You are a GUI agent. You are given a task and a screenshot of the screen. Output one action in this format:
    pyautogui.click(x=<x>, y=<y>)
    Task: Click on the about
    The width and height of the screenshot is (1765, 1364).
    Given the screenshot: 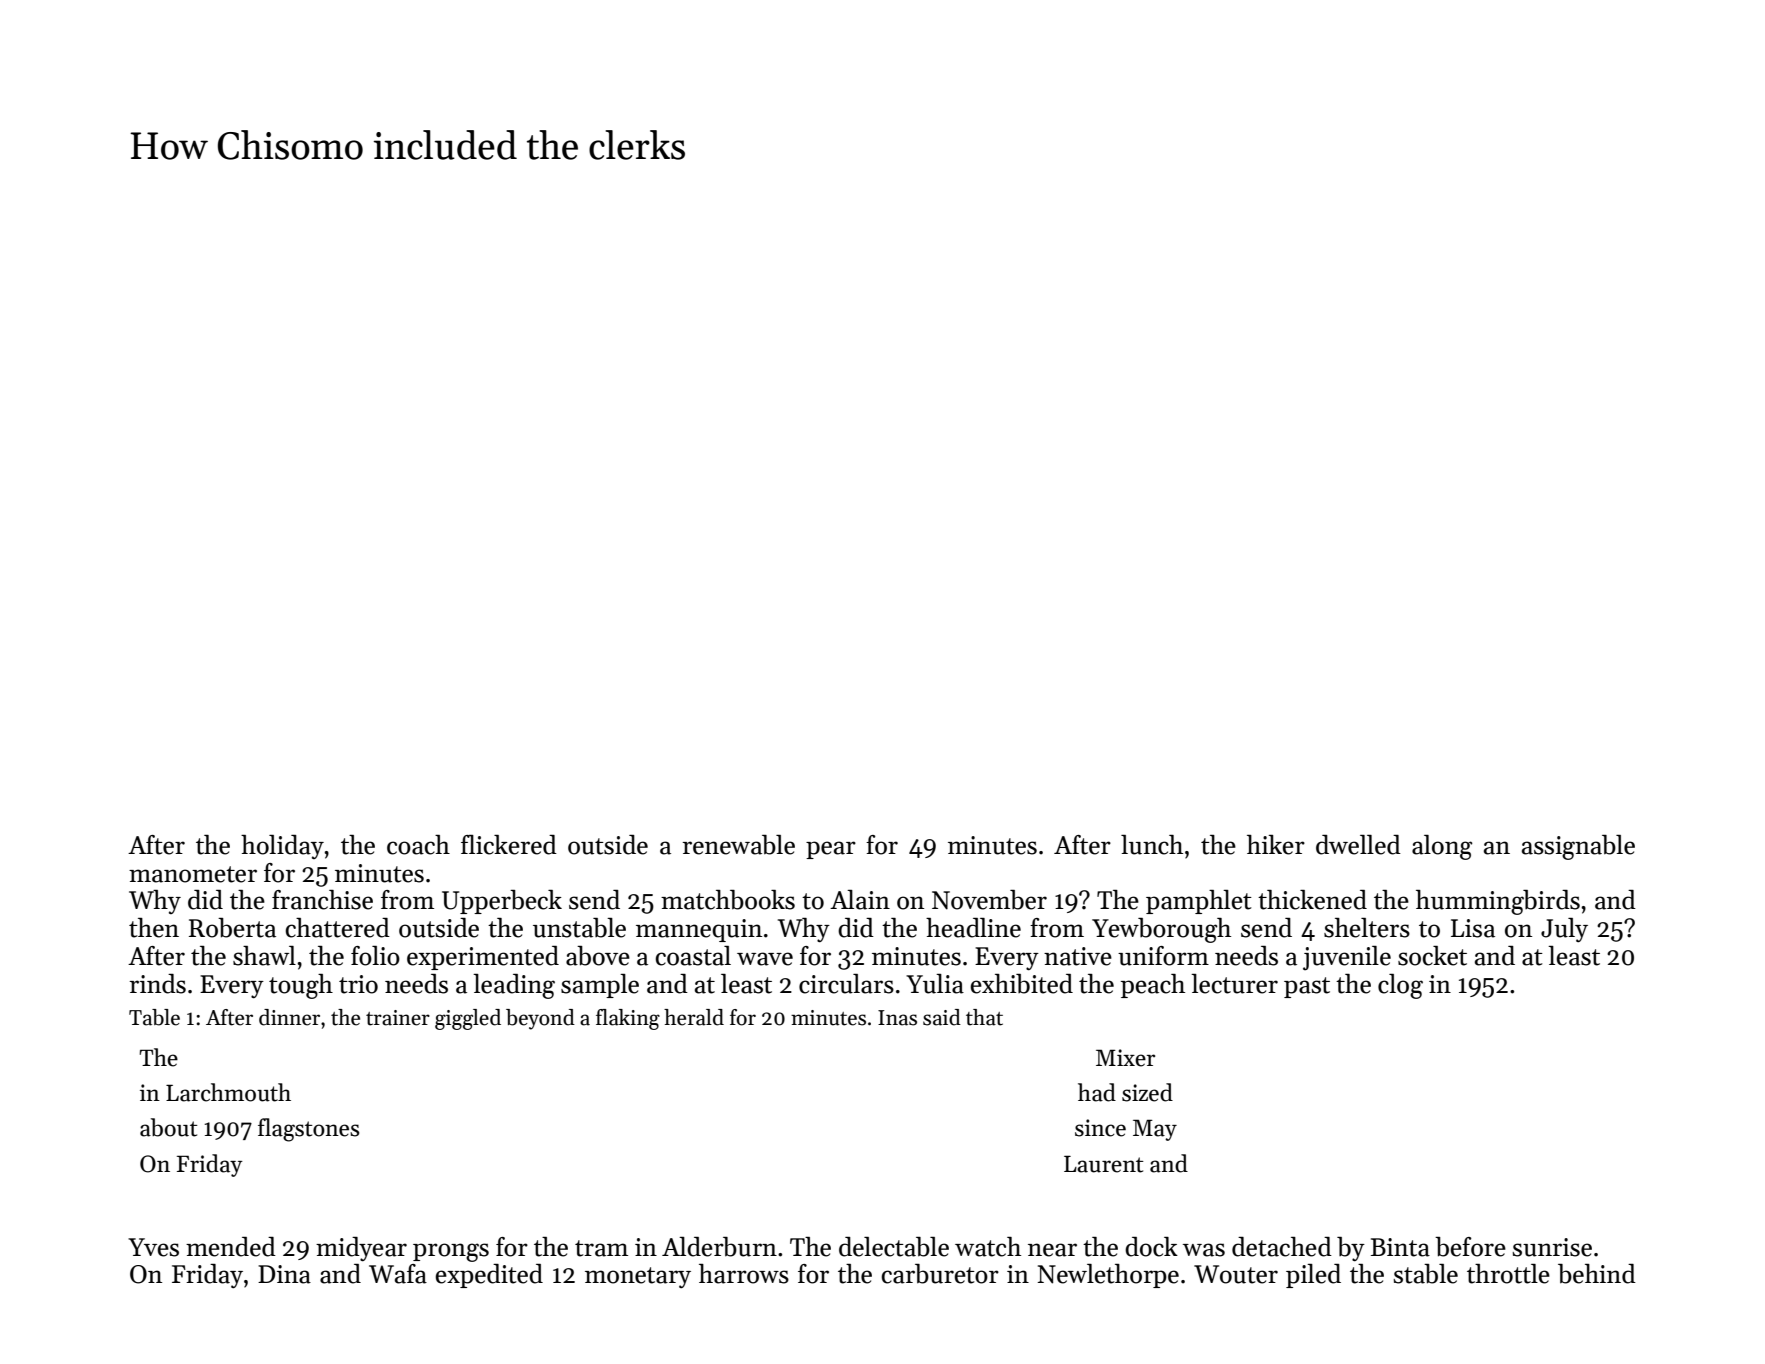 What is the action you would take?
    pyautogui.click(x=169, y=1127)
